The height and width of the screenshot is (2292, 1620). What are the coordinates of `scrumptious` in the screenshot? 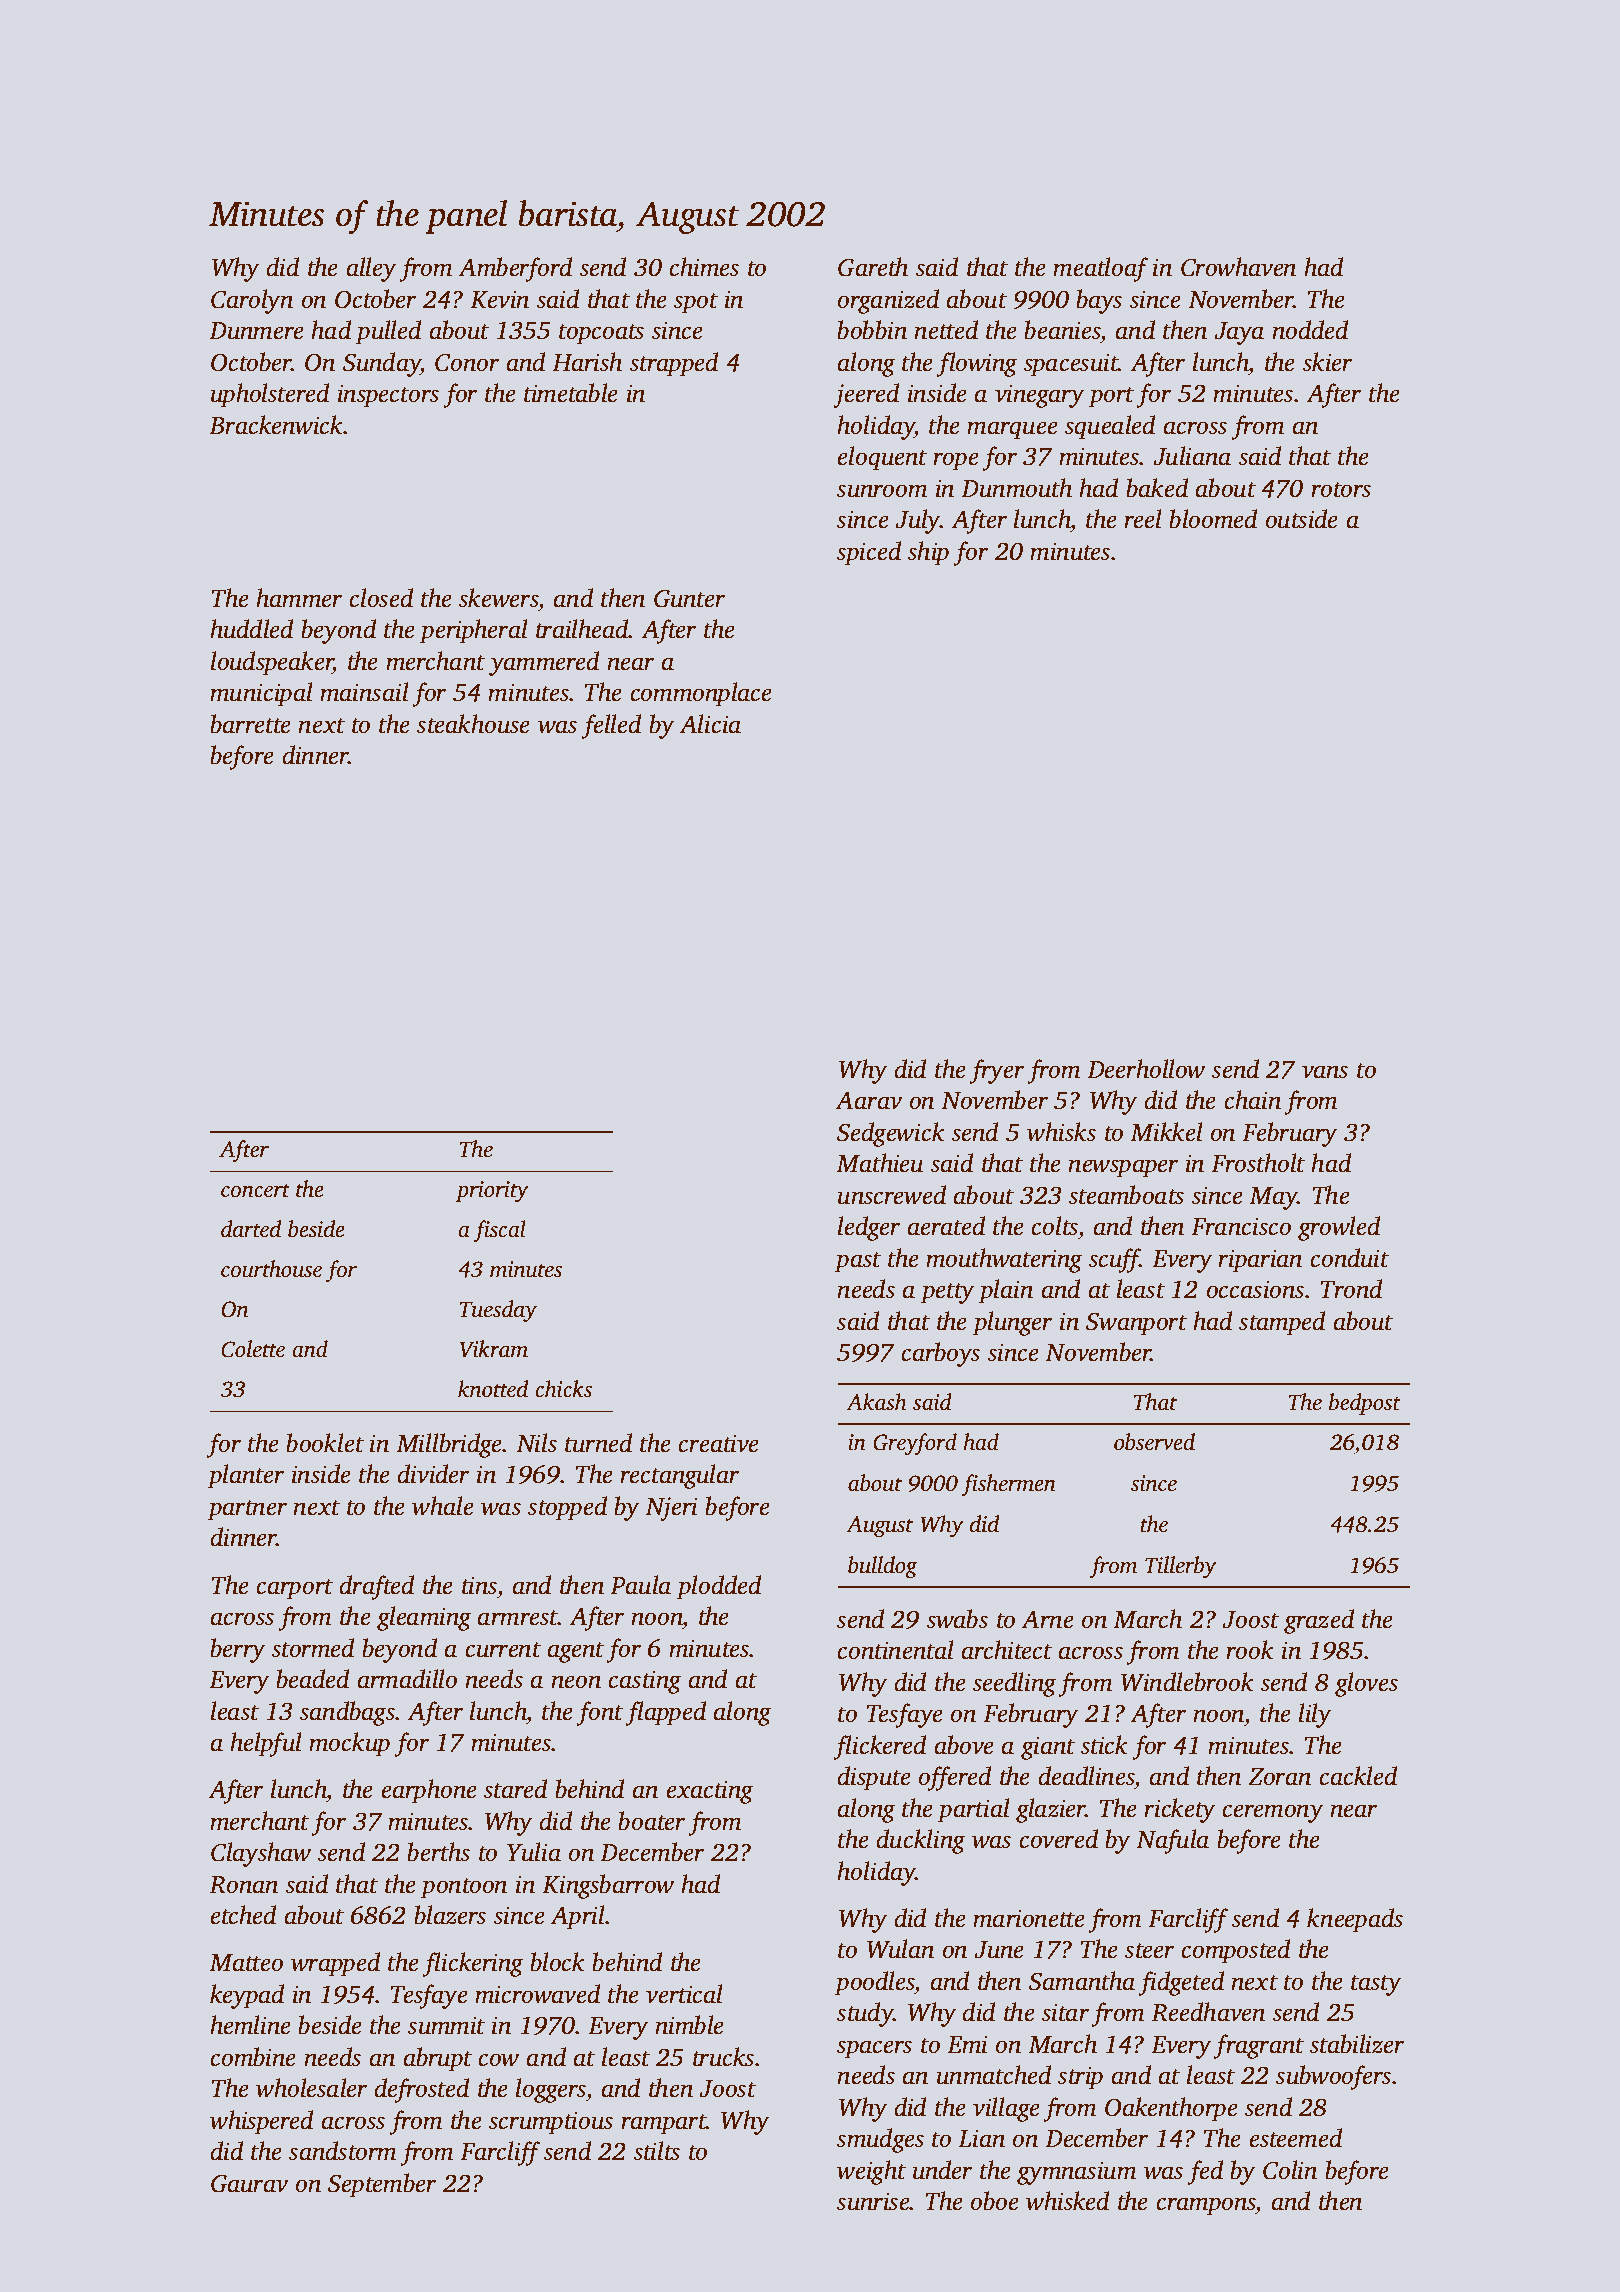 It's located at (551, 2123).
